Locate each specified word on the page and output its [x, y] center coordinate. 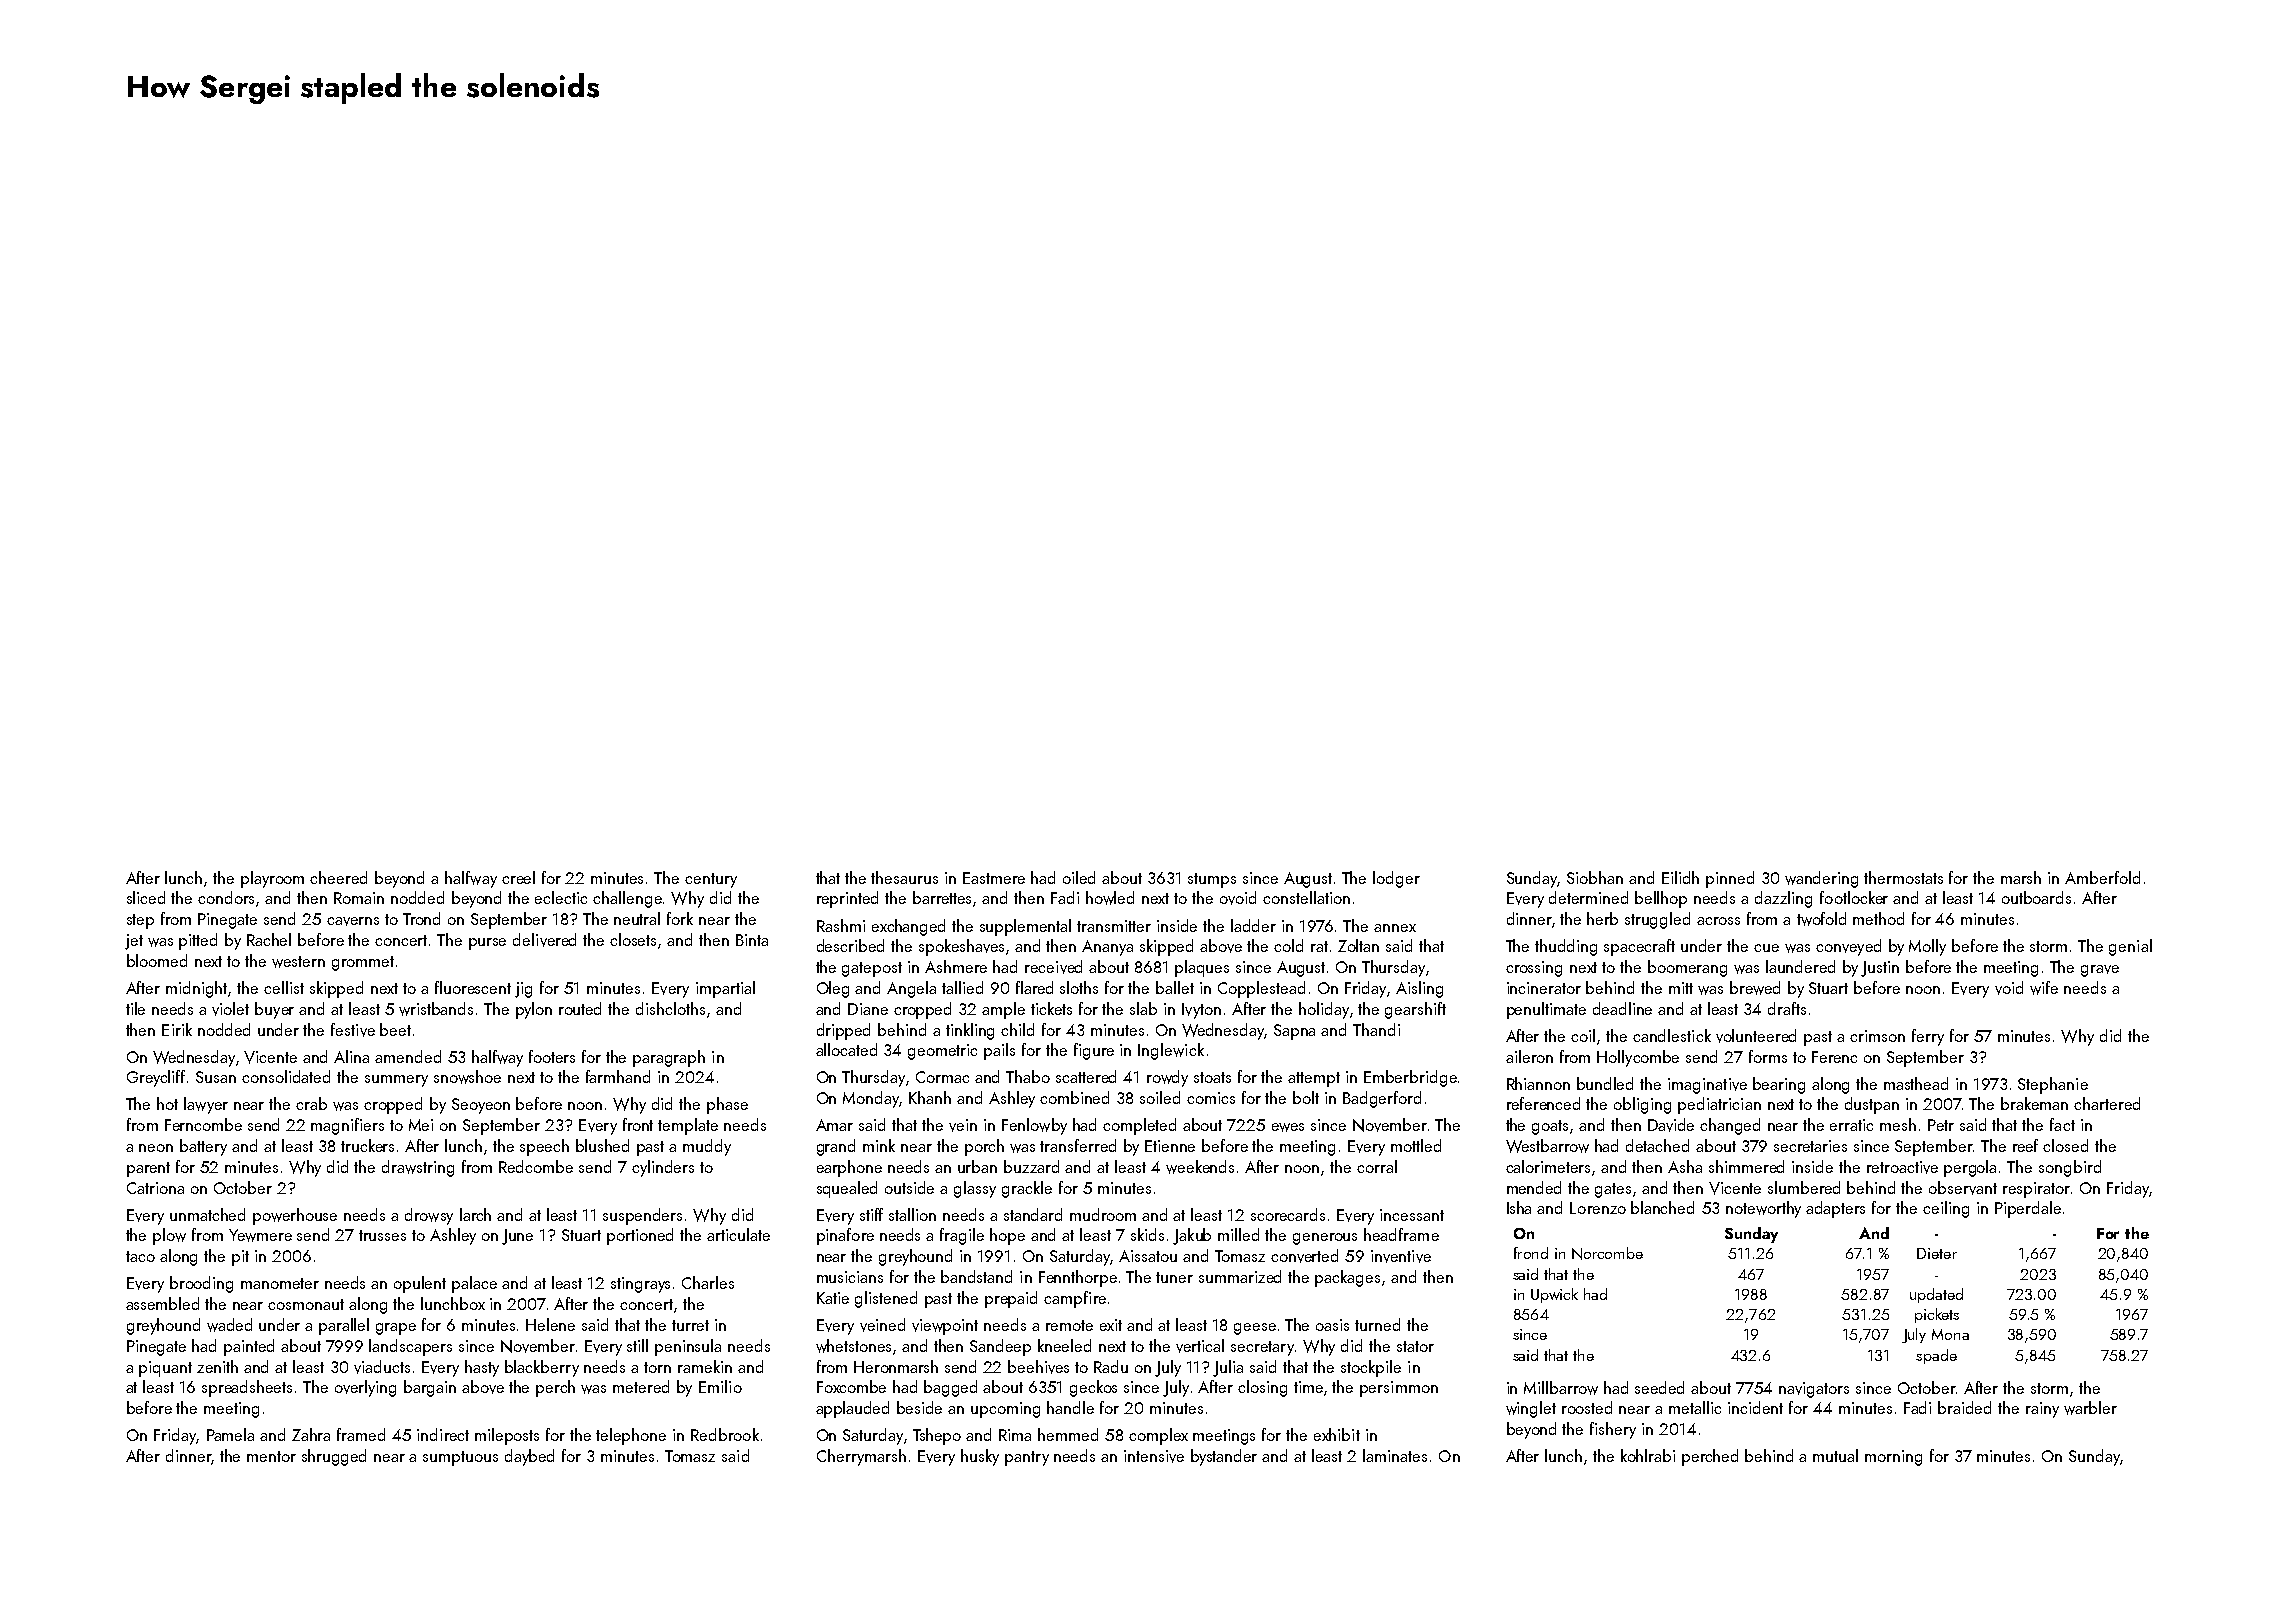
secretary [1262, 1348]
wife [2044, 988]
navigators [1814, 1390]
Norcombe [1607, 1253]
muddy [707, 1147]
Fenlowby [1034, 1126]
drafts [1787, 1008]
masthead [1916, 1083]
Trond [421, 918]
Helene [550, 1324]
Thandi [1376, 1029]
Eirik [177, 1029]
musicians [850, 1277]
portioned [640, 1236]
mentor [271, 1456]
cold [1288, 945]
